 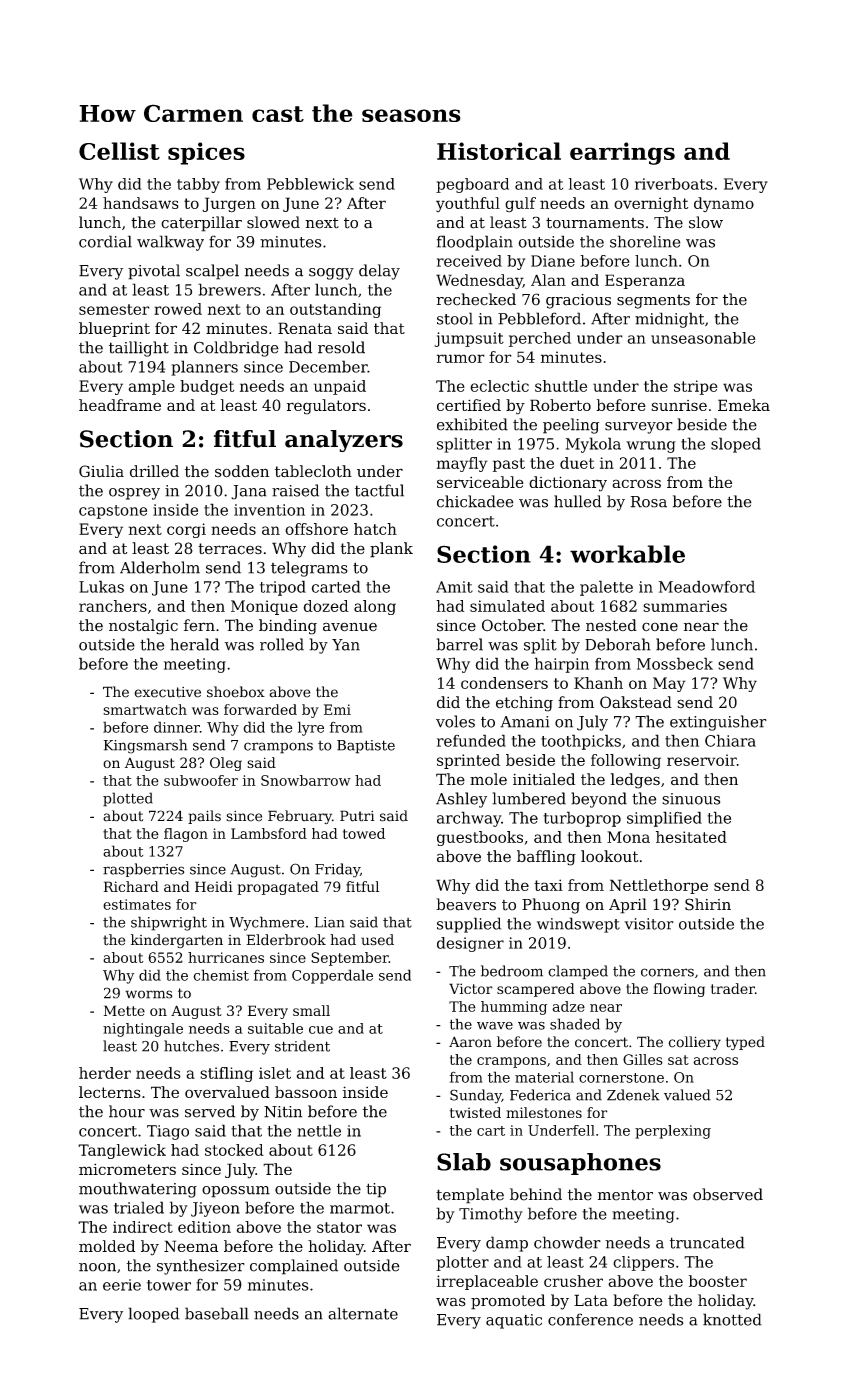 What do you see at coordinates (139, 349) in the screenshot?
I see `taillight` at bounding box center [139, 349].
